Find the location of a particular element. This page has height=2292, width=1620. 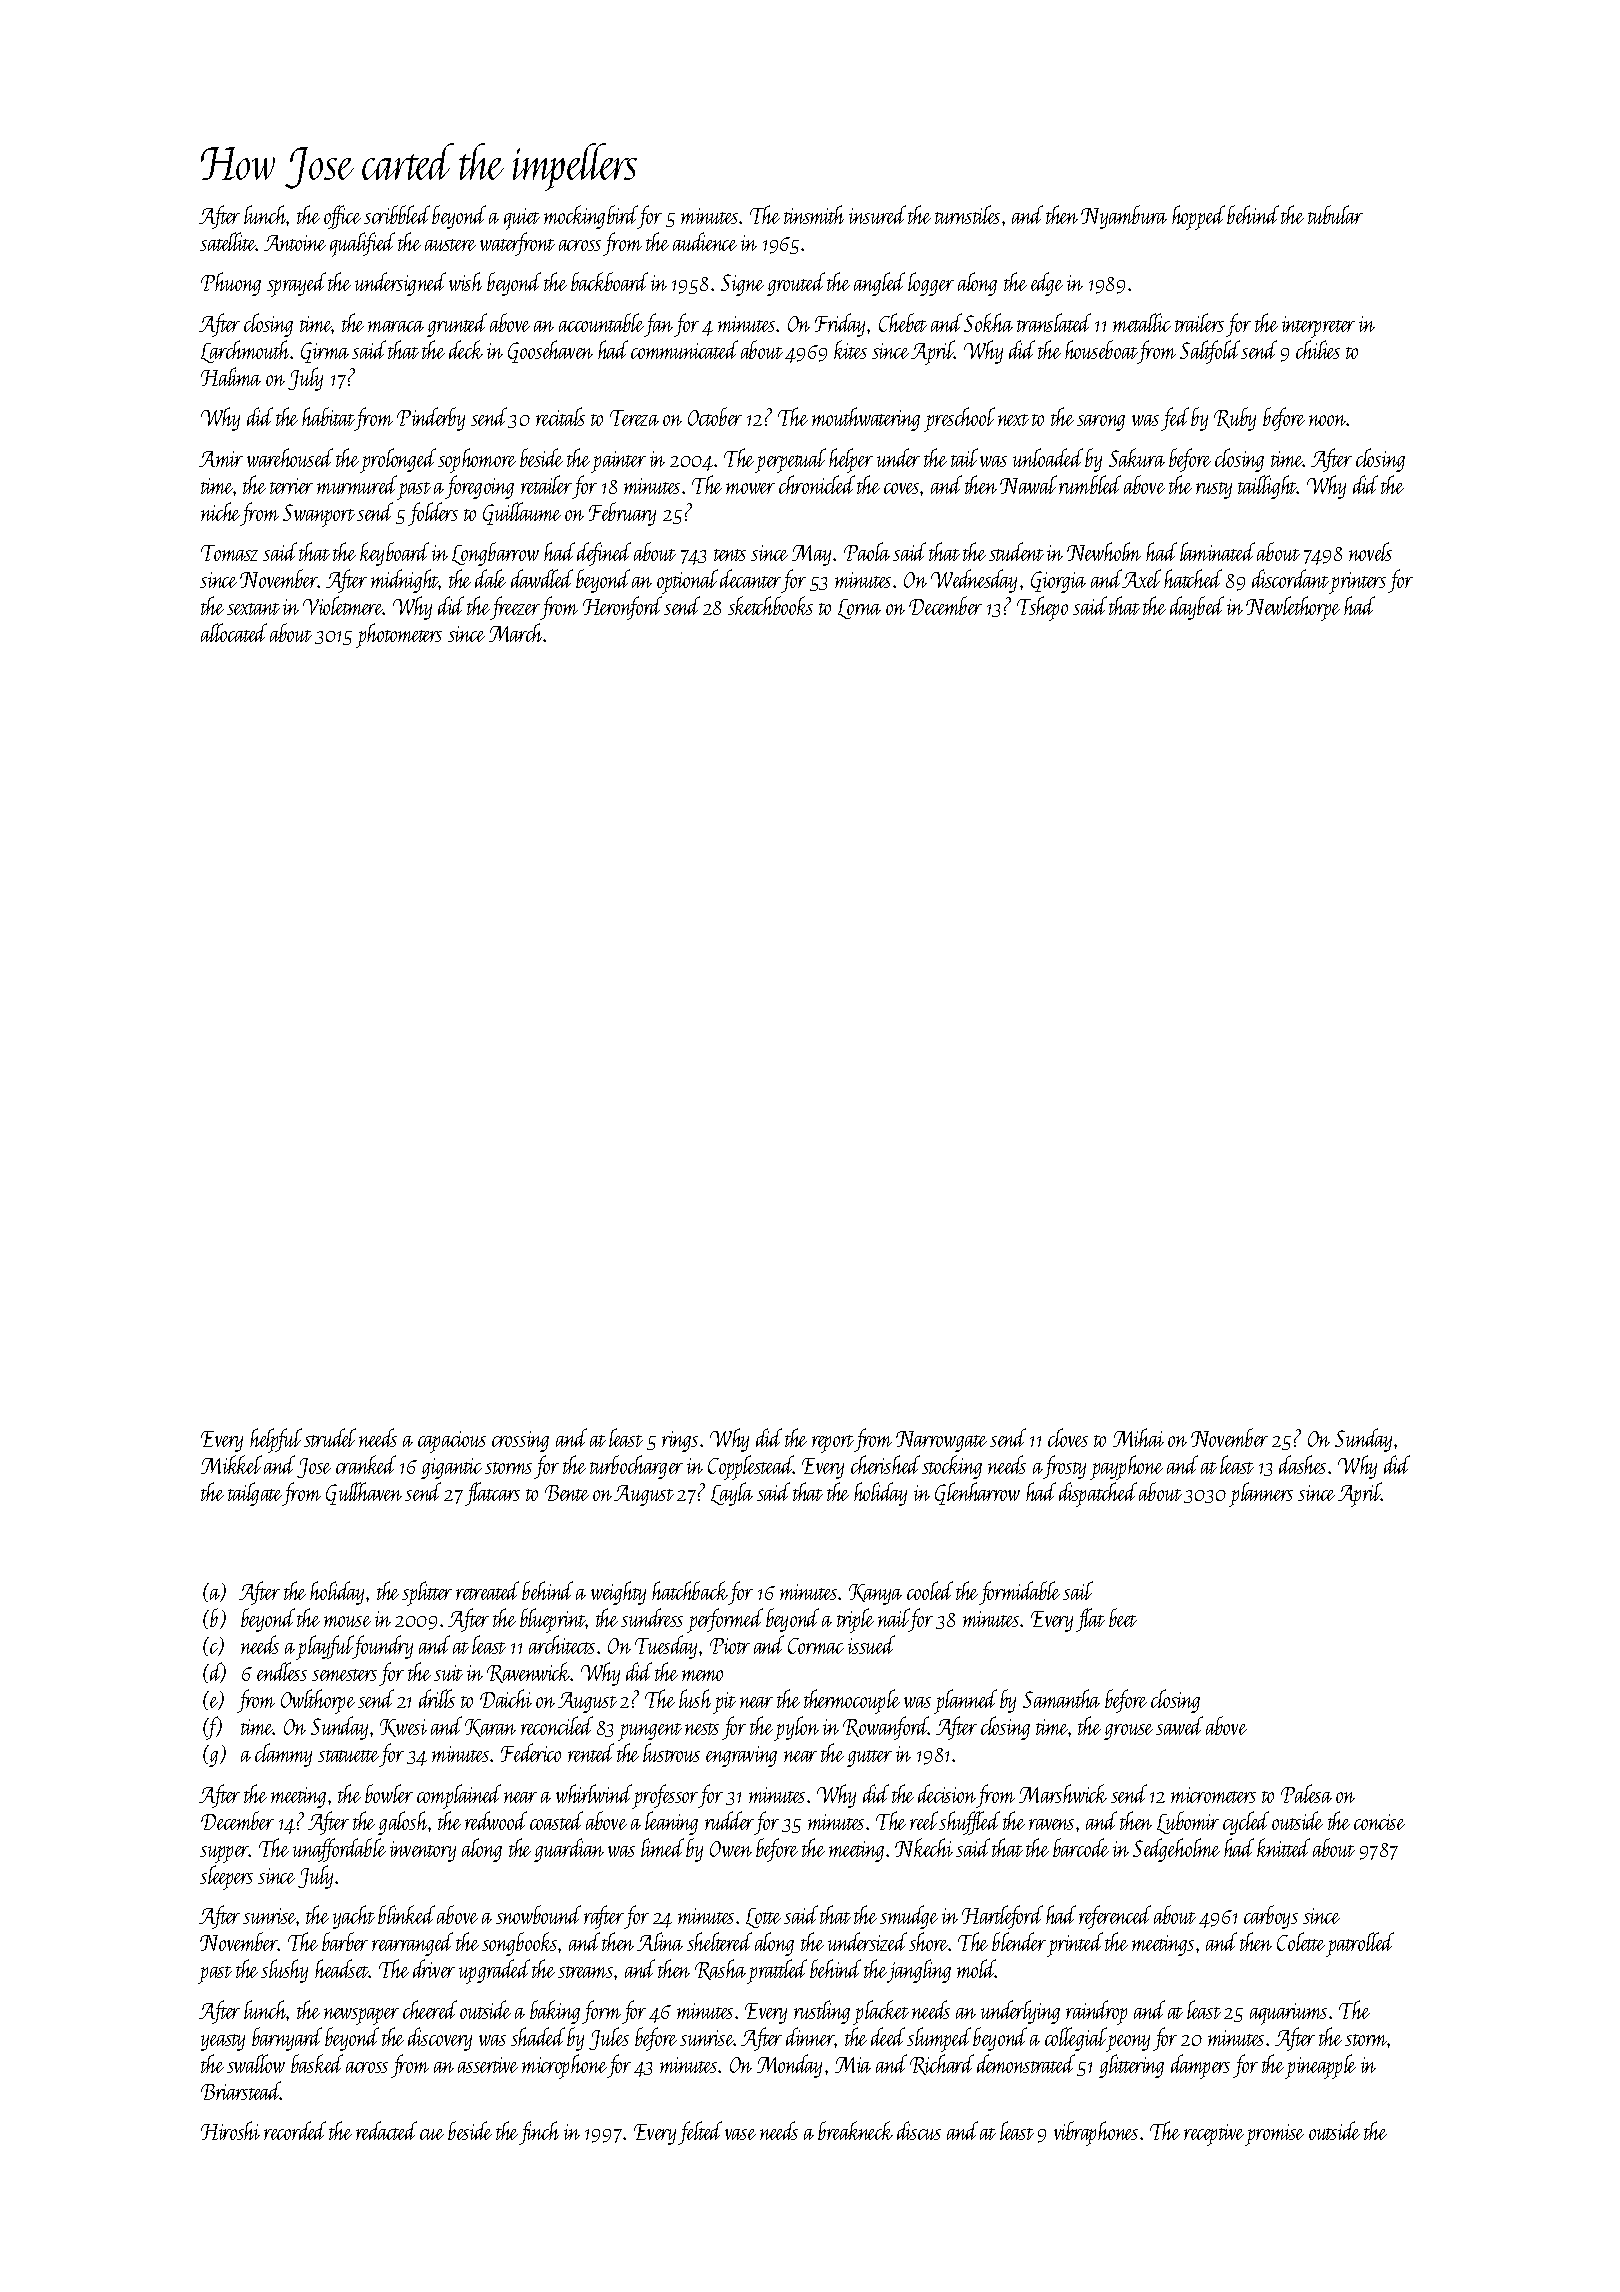

breakneck is located at coordinates (855, 2130).
